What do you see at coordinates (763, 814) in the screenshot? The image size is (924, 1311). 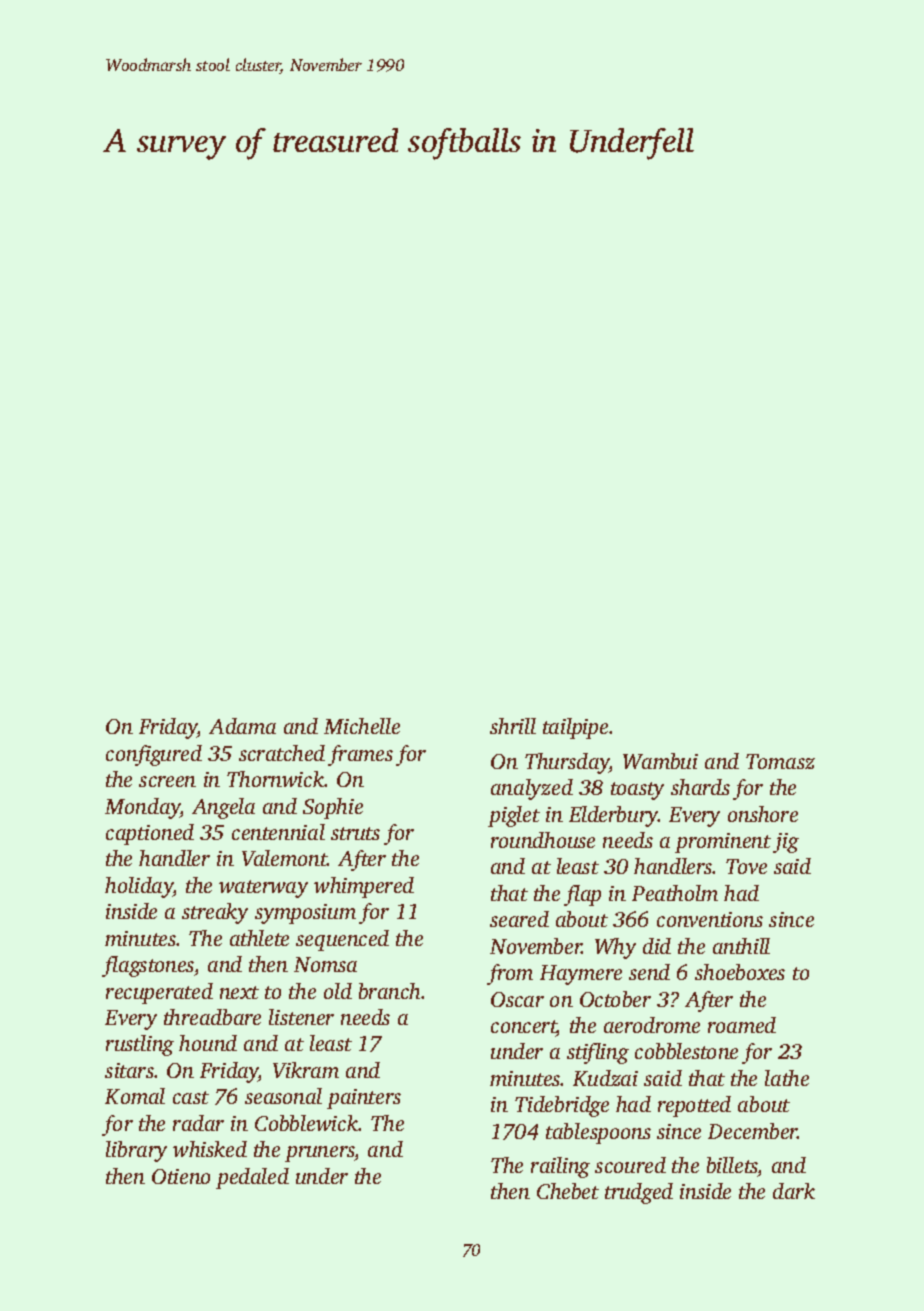 I see `onshore` at bounding box center [763, 814].
